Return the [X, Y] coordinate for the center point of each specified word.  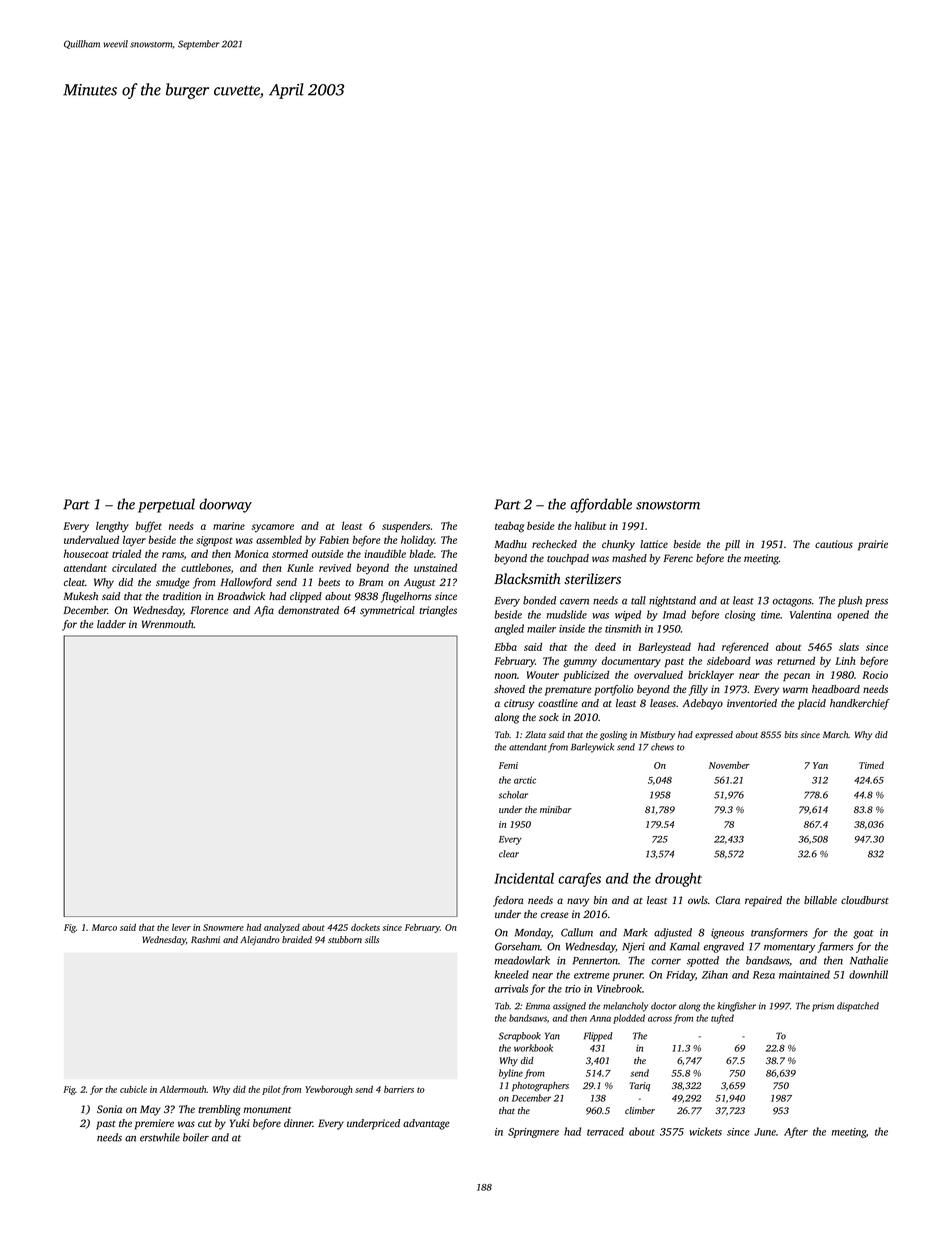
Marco [104, 927]
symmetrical [387, 611]
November [729, 765]
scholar [513, 795]
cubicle [133, 1089]
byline [511, 1074]
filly [698, 690]
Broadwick [241, 596]
